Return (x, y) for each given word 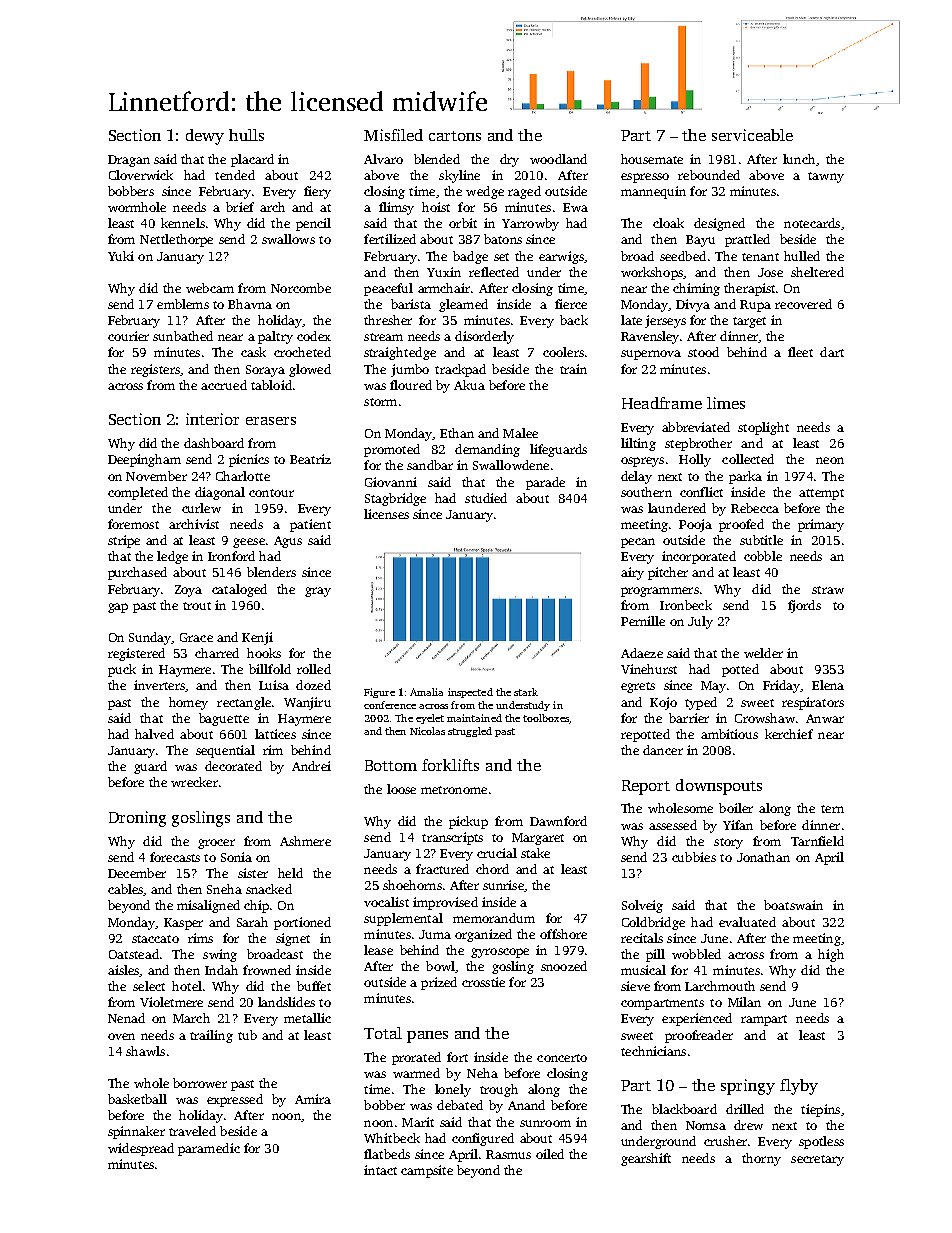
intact (380, 1170)
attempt (821, 494)
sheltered (817, 272)
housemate (652, 159)
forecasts (175, 857)
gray (318, 592)
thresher (388, 320)
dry (509, 160)
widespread (141, 1149)
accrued (224, 385)
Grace (196, 637)
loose (401, 789)
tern (832, 809)
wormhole (137, 207)
